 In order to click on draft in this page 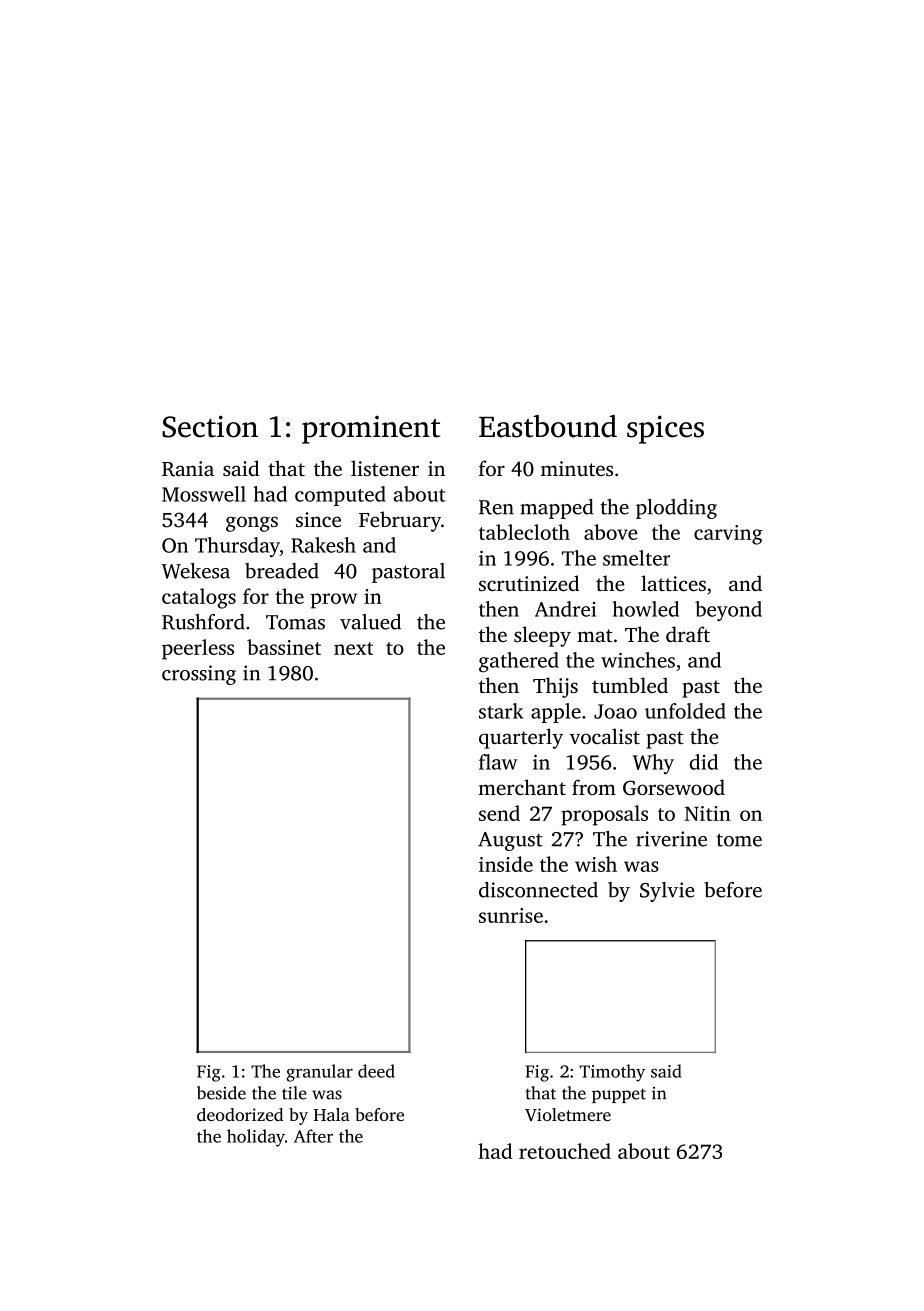, I will do `click(688, 634)`.
